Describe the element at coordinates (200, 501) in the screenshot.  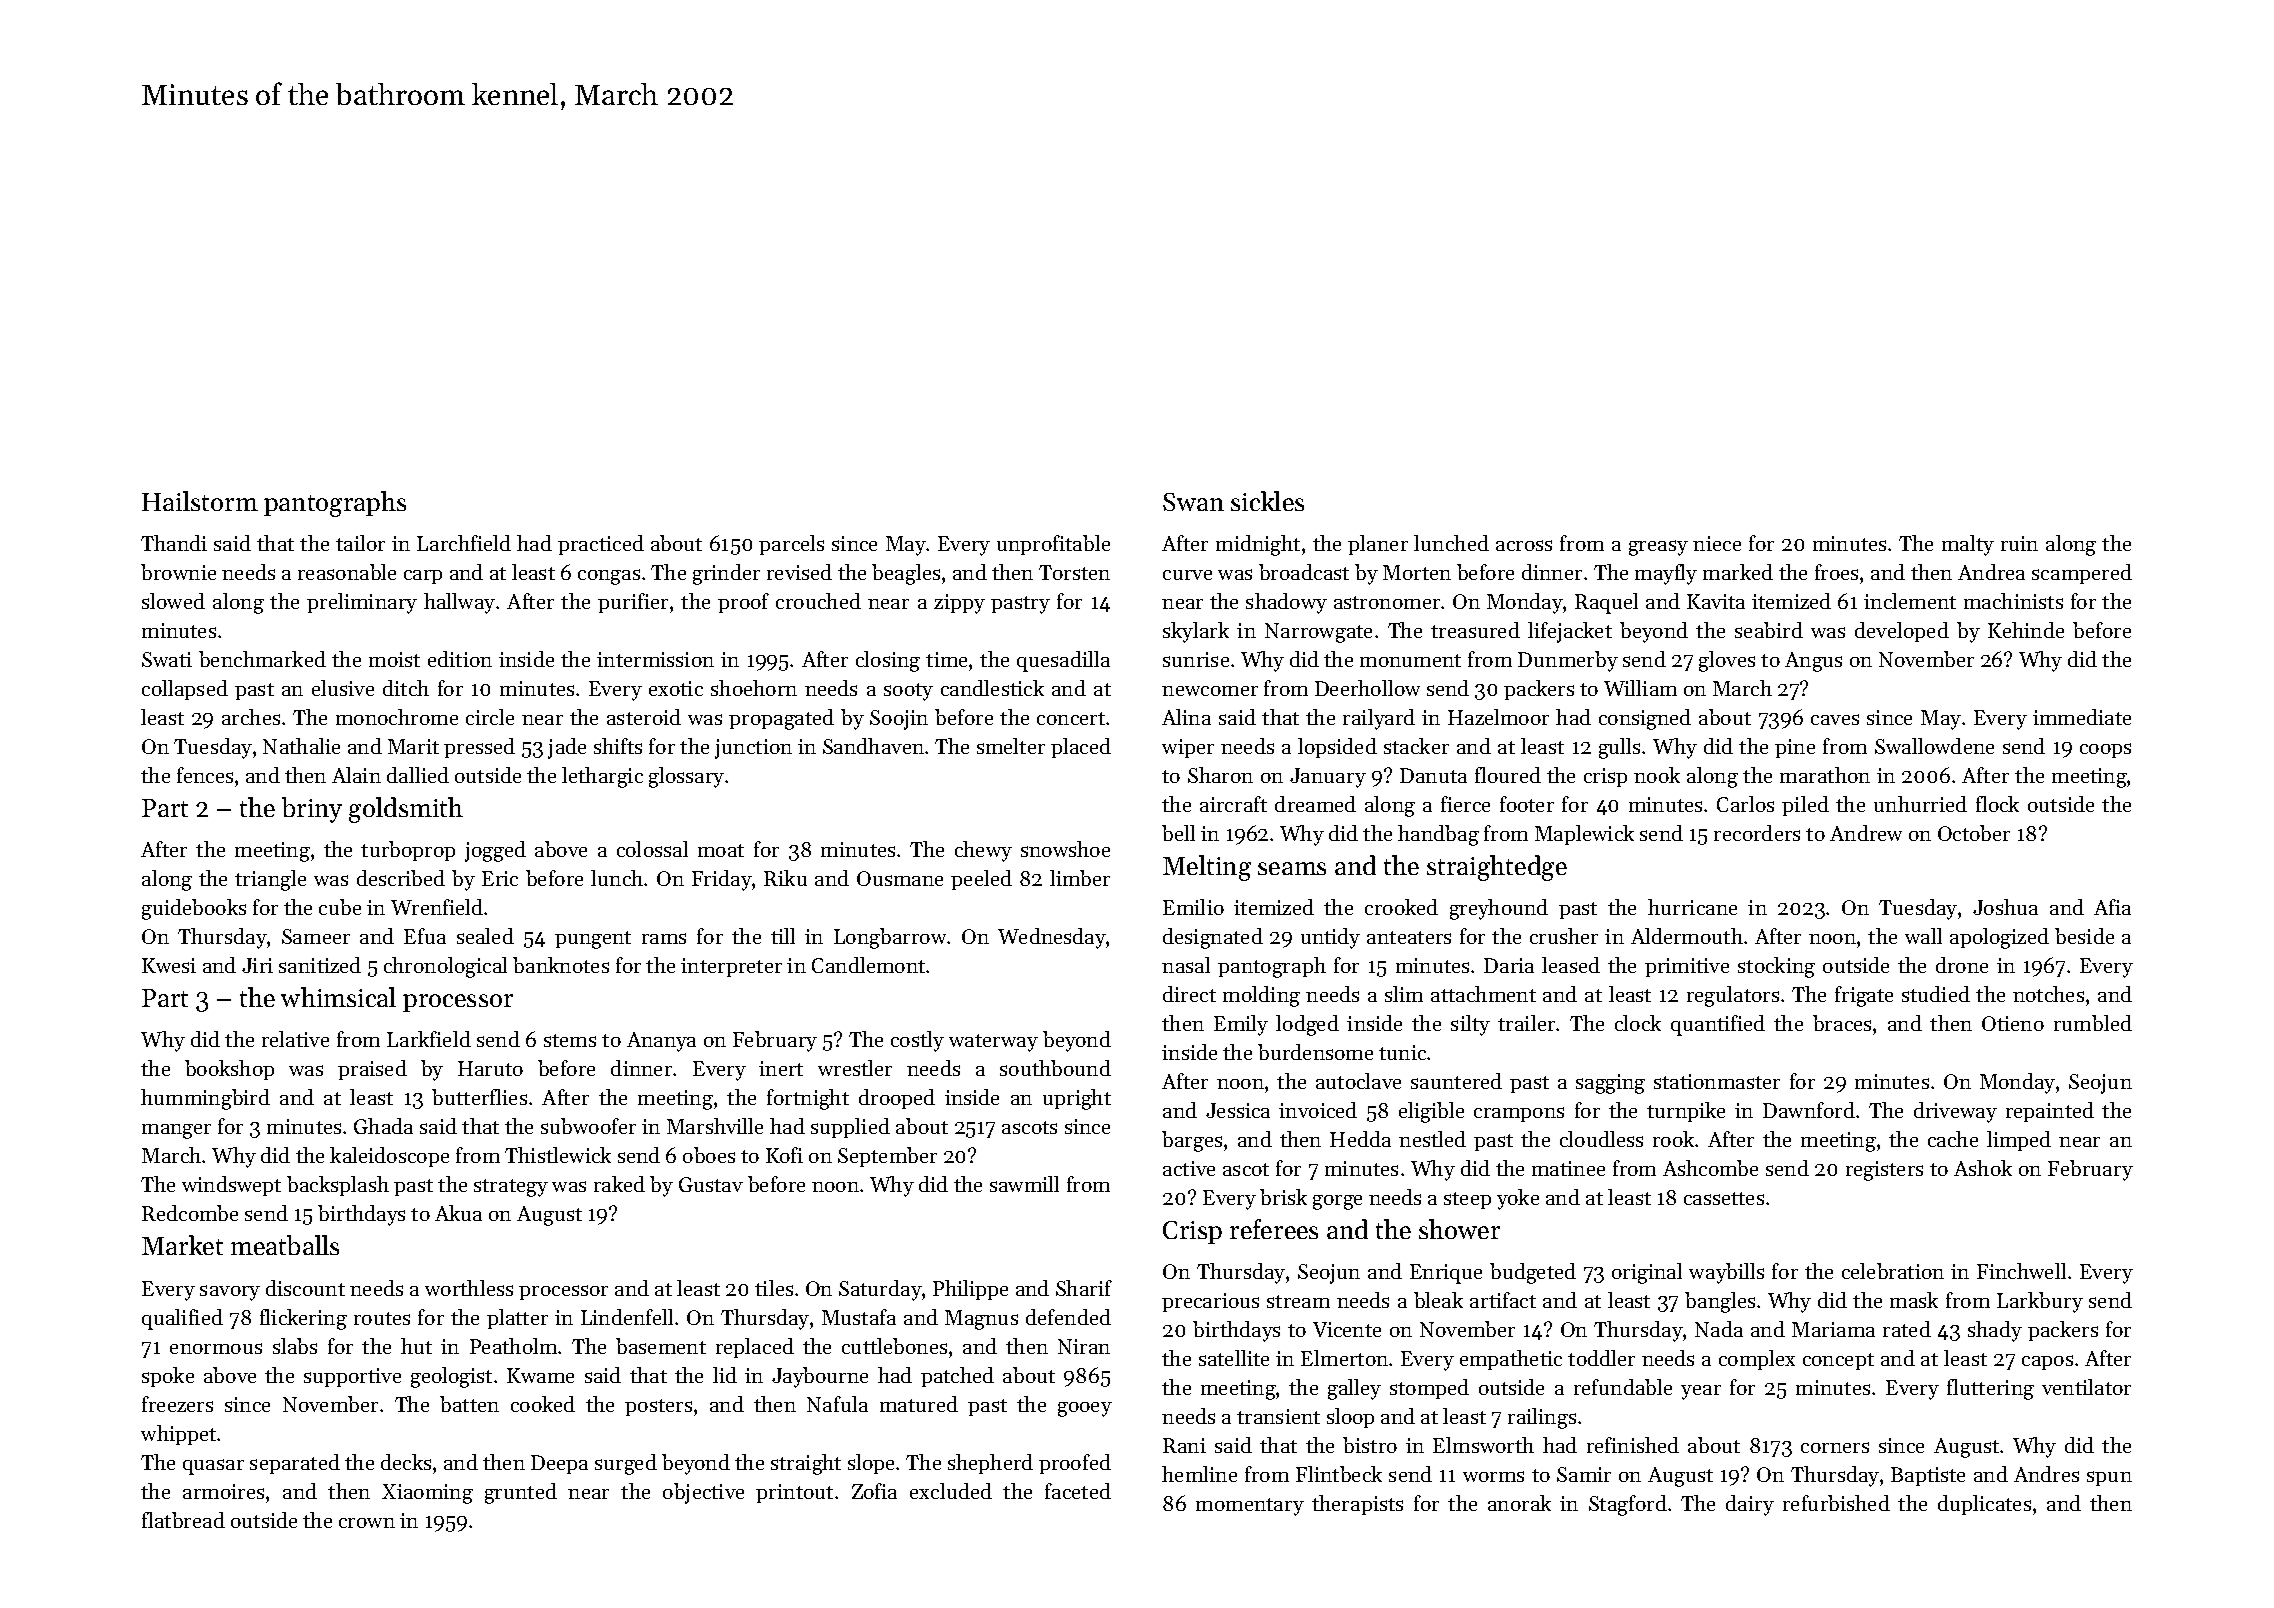
I see `Hailstorm` at that location.
